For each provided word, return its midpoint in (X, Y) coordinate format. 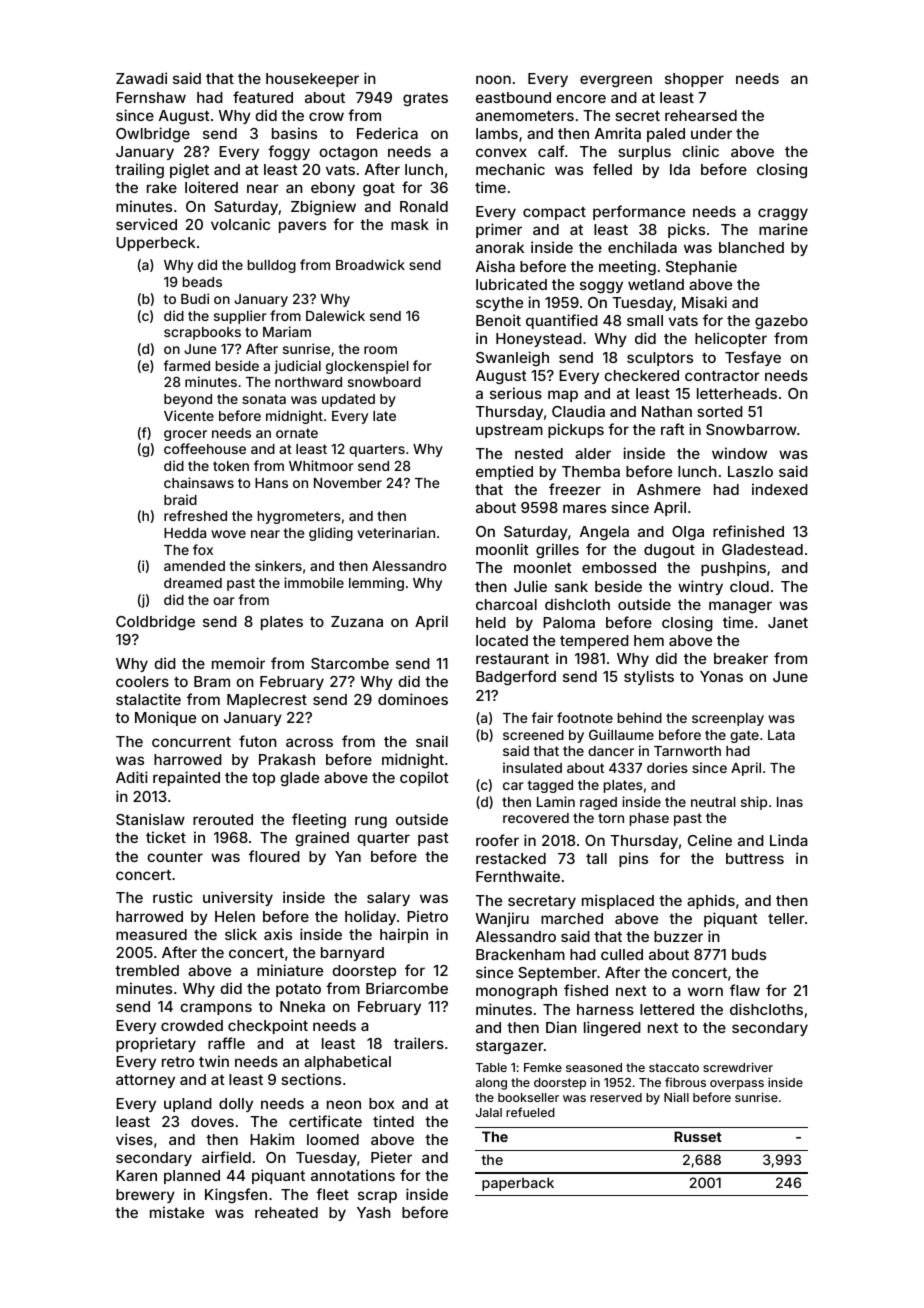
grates (425, 100)
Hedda (185, 533)
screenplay (728, 719)
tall (596, 858)
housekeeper (312, 80)
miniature (290, 970)
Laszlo (750, 471)
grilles (557, 551)
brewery (145, 1196)
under (711, 133)
